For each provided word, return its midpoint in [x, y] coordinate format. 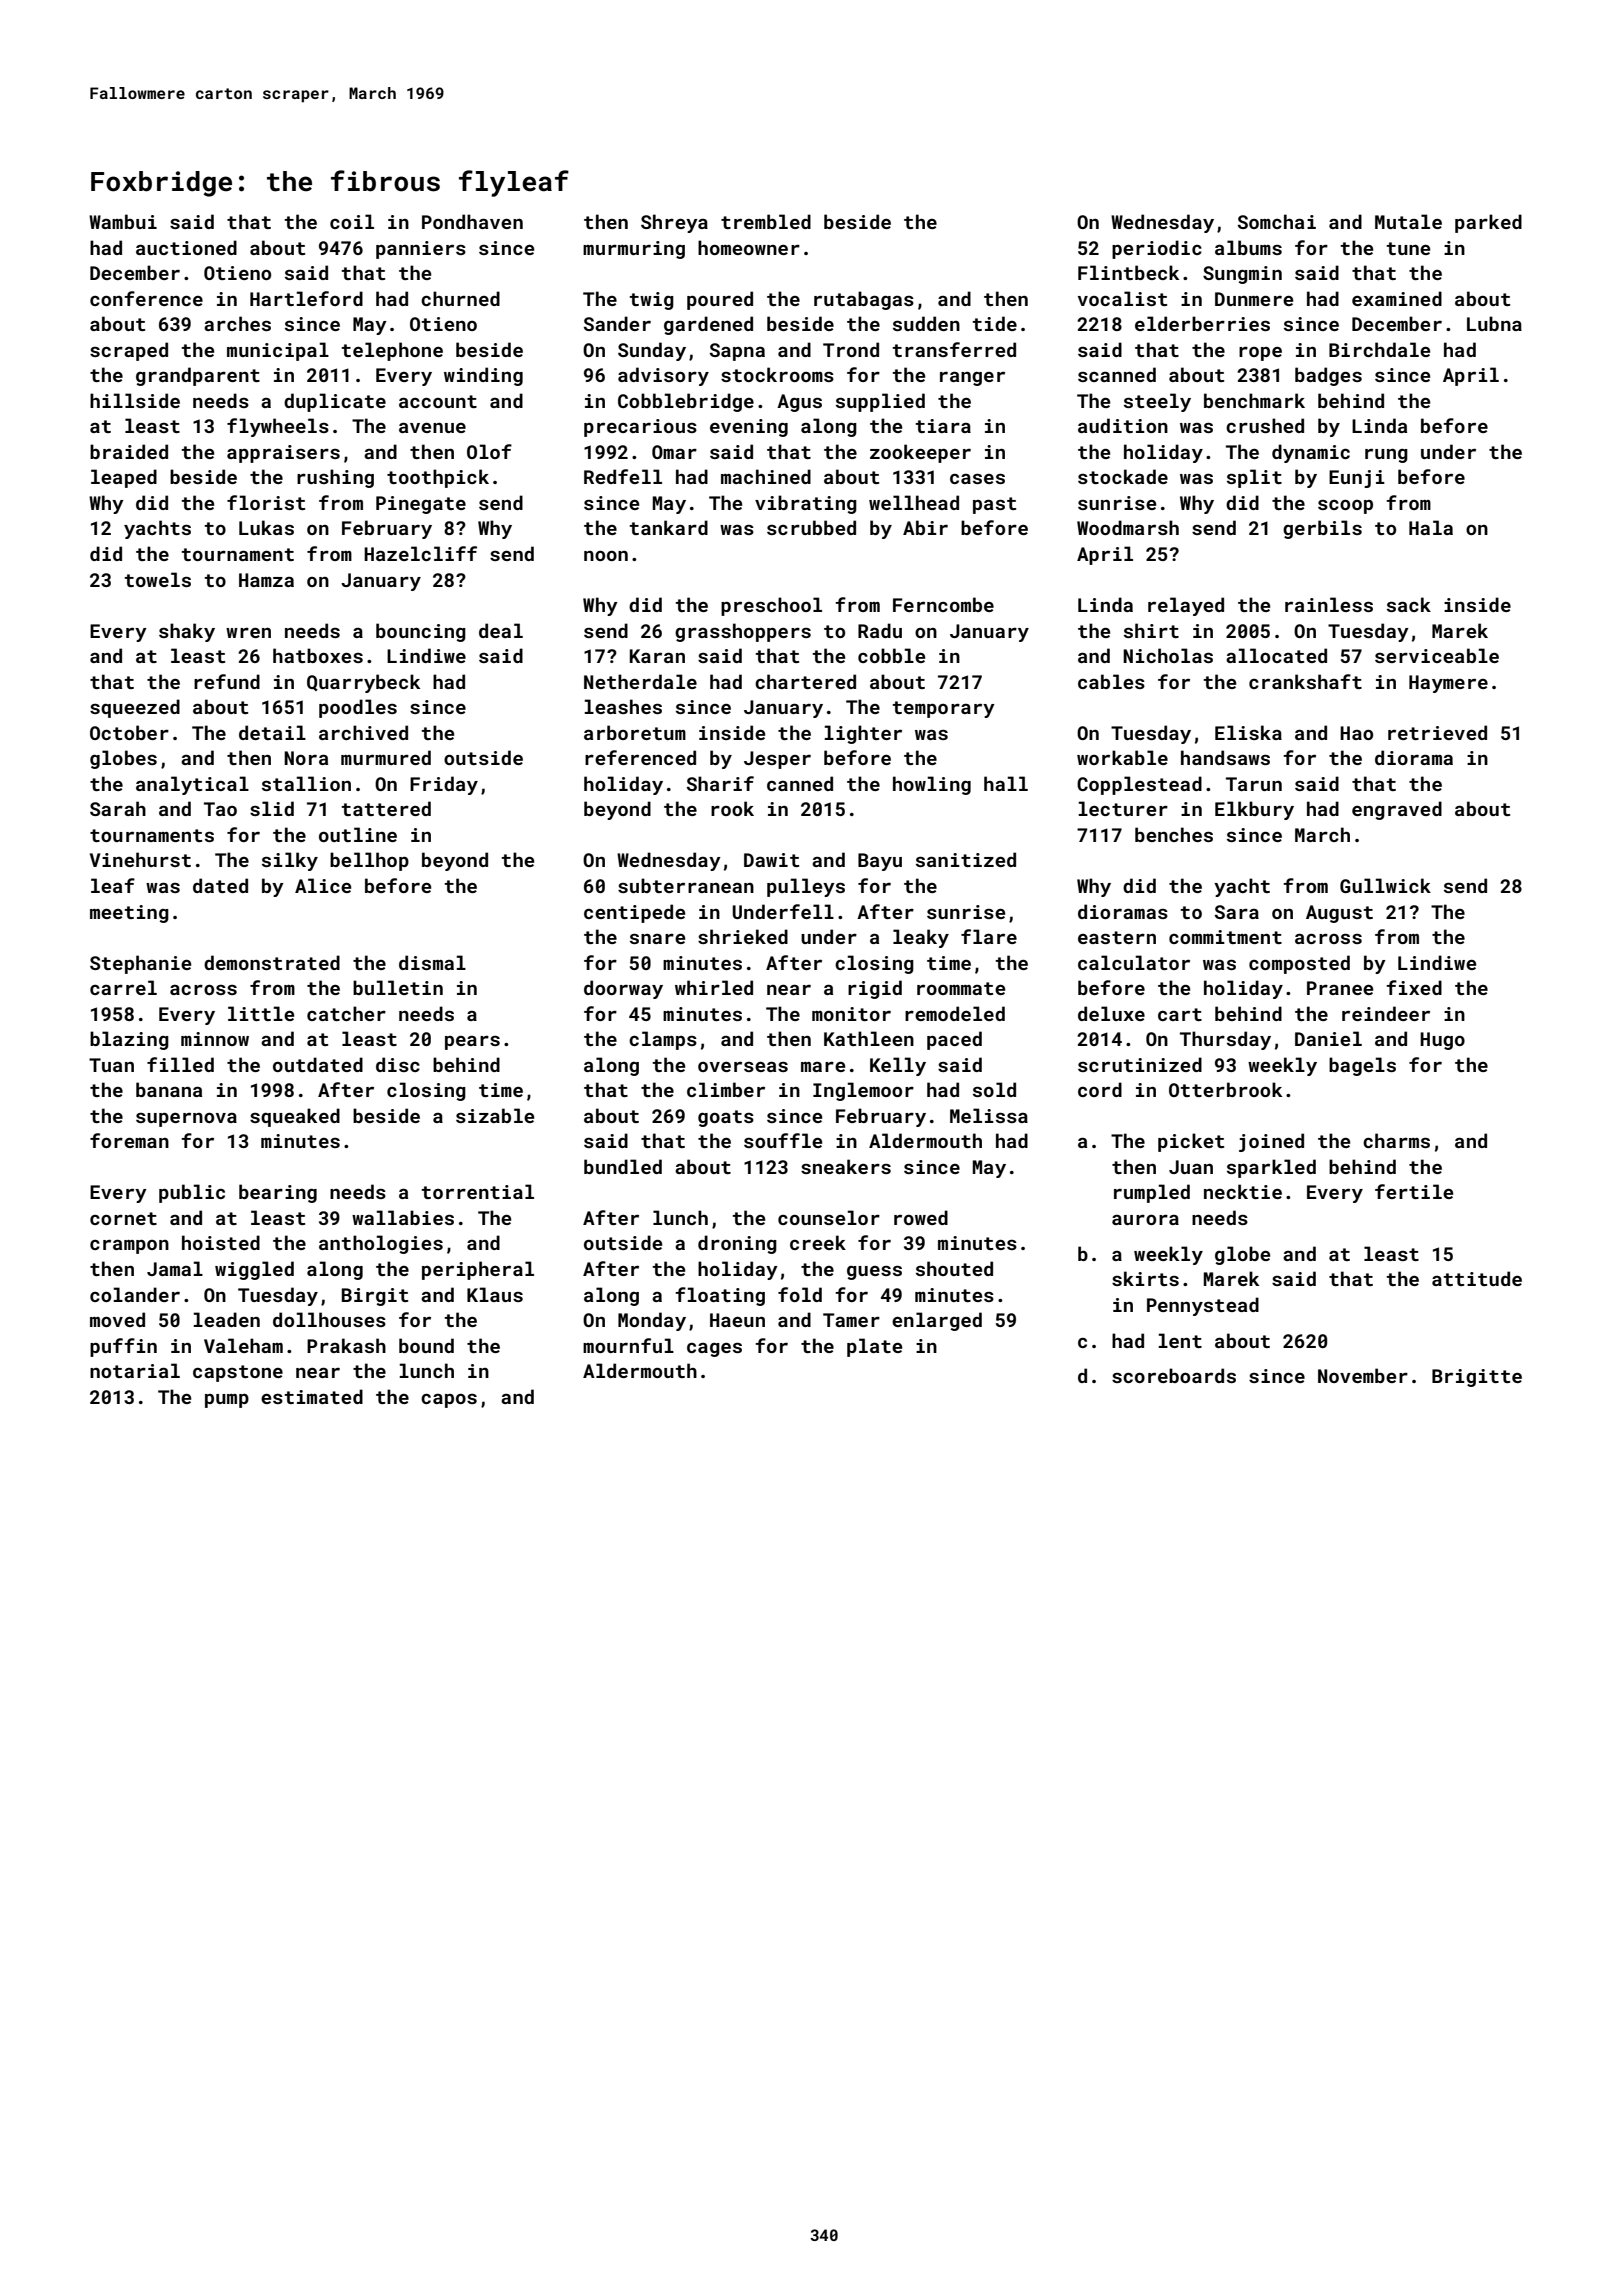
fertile [1414, 1191]
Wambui [123, 221]
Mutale [1408, 221]
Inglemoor [863, 1091]
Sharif [720, 783]
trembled [766, 221]
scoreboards [1174, 1375]
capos [449, 1401]
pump [227, 1401]
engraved [1397, 810]
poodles [358, 708]
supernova [186, 1120]
